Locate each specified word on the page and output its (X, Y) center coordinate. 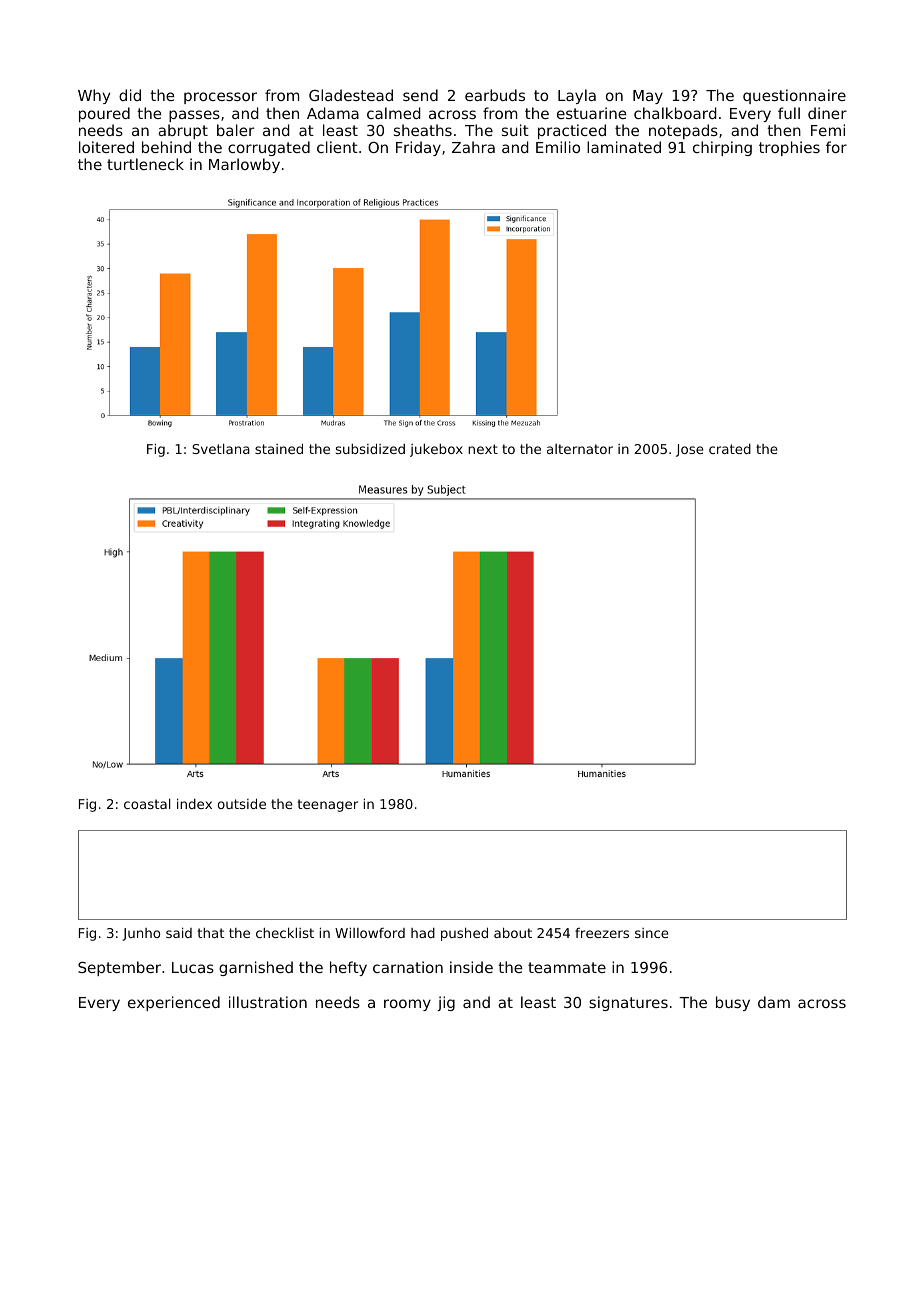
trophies (789, 148)
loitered (106, 147)
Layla (577, 96)
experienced (174, 1003)
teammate (567, 967)
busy (733, 1003)
